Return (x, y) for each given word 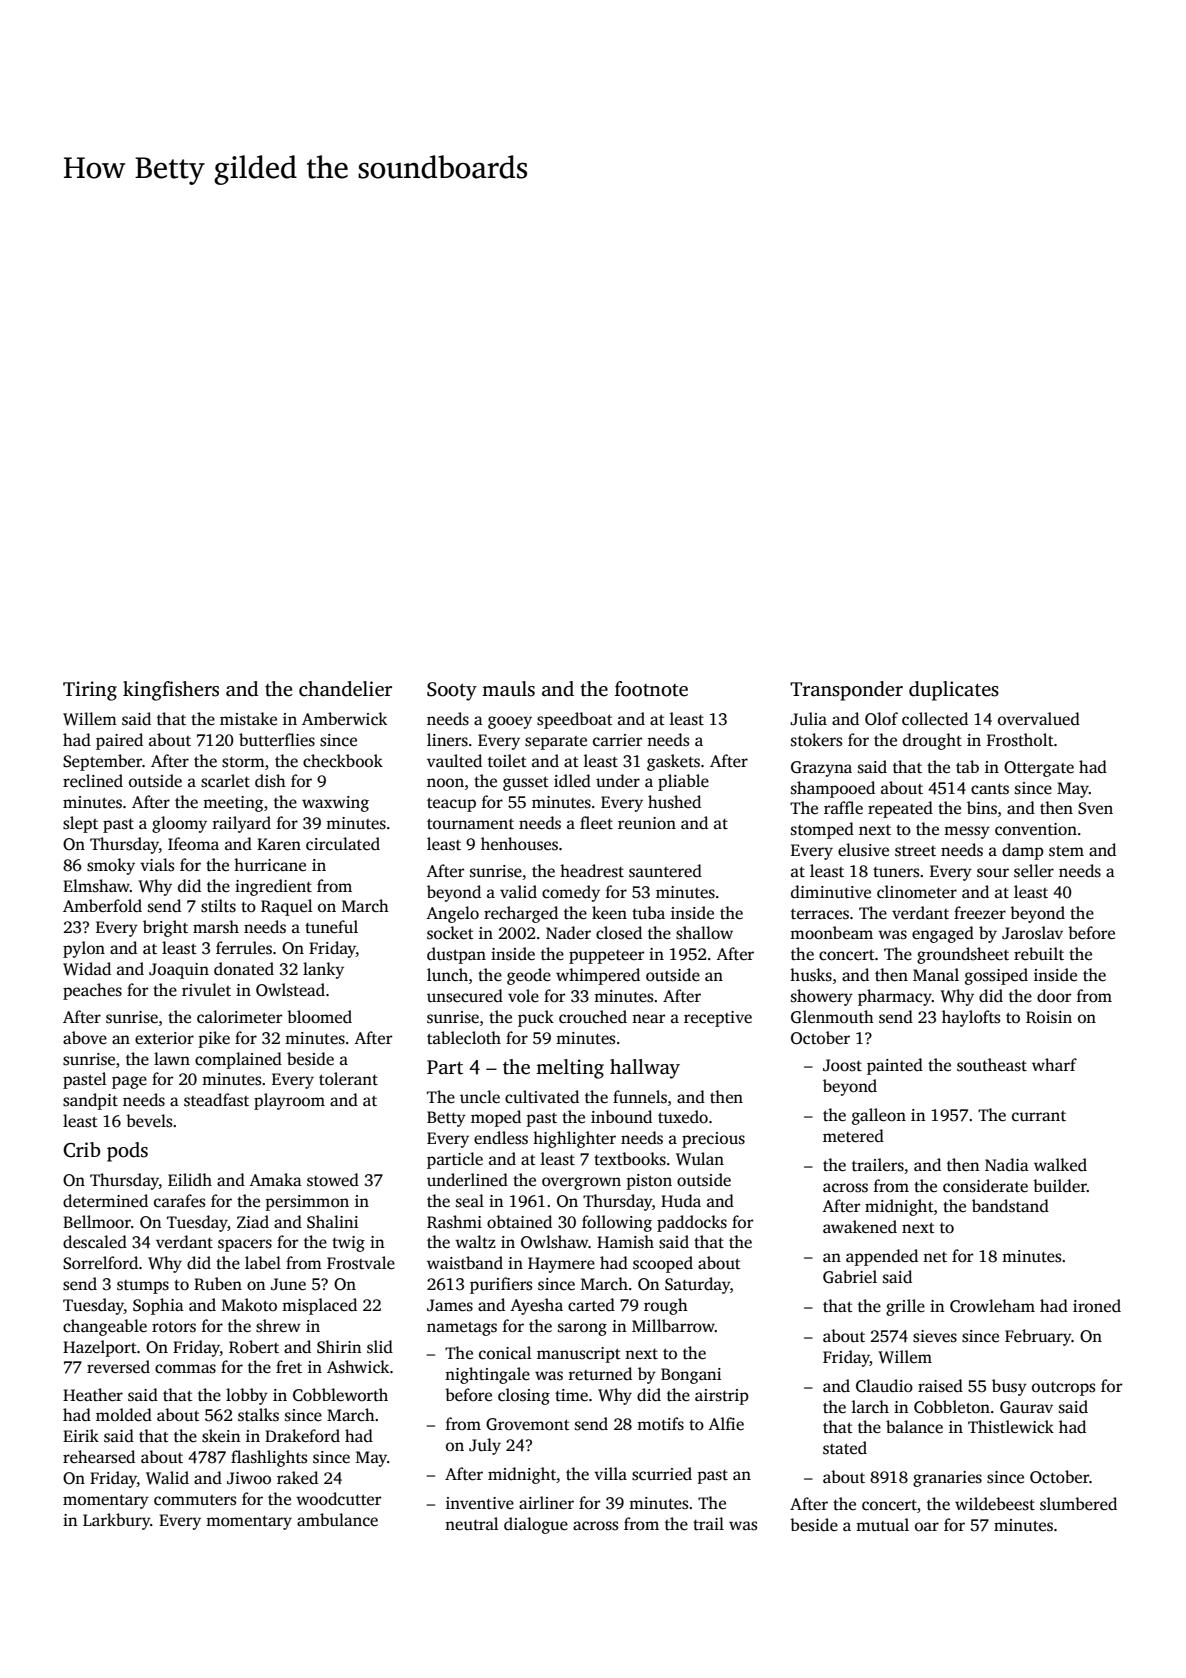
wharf (1054, 1064)
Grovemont (528, 1424)
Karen (279, 844)
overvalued (1039, 719)
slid (380, 1347)
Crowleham (992, 1306)
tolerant (348, 1079)
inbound (621, 1116)
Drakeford (302, 1436)
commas (185, 1369)
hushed (674, 802)
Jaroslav (1032, 933)
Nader (568, 933)
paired (119, 741)
